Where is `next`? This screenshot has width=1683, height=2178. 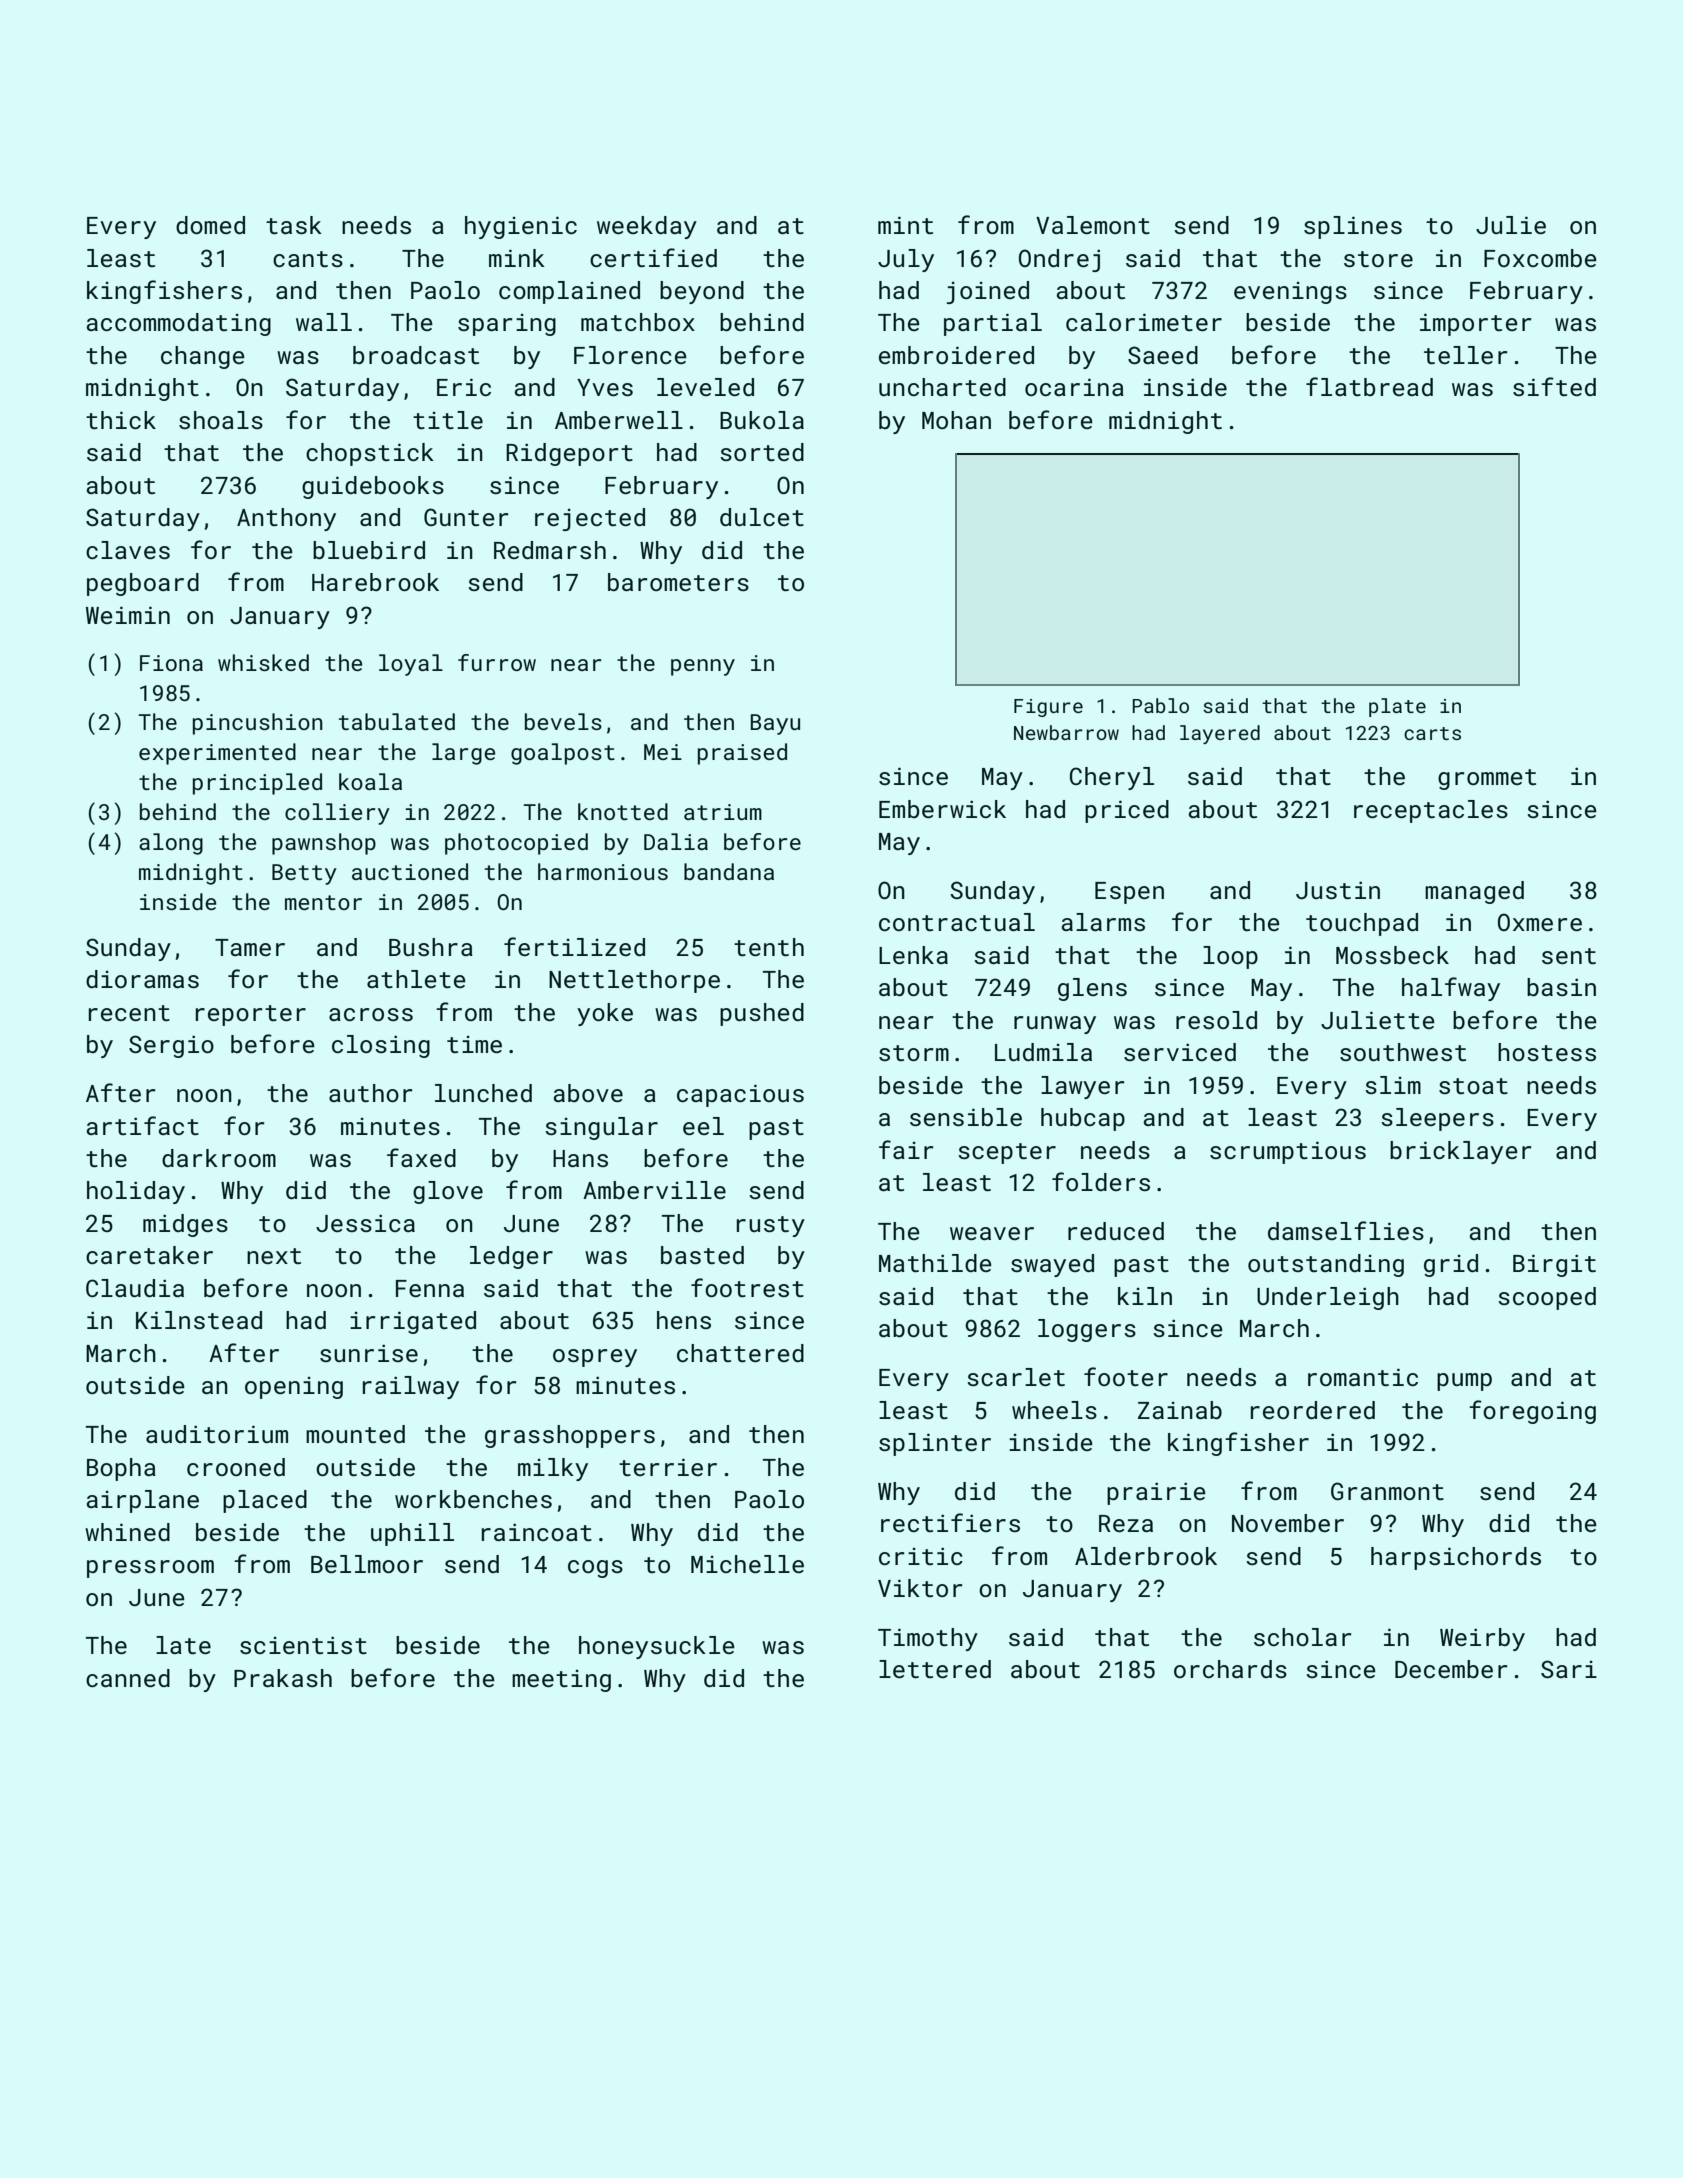
next is located at coordinates (274, 1256).
